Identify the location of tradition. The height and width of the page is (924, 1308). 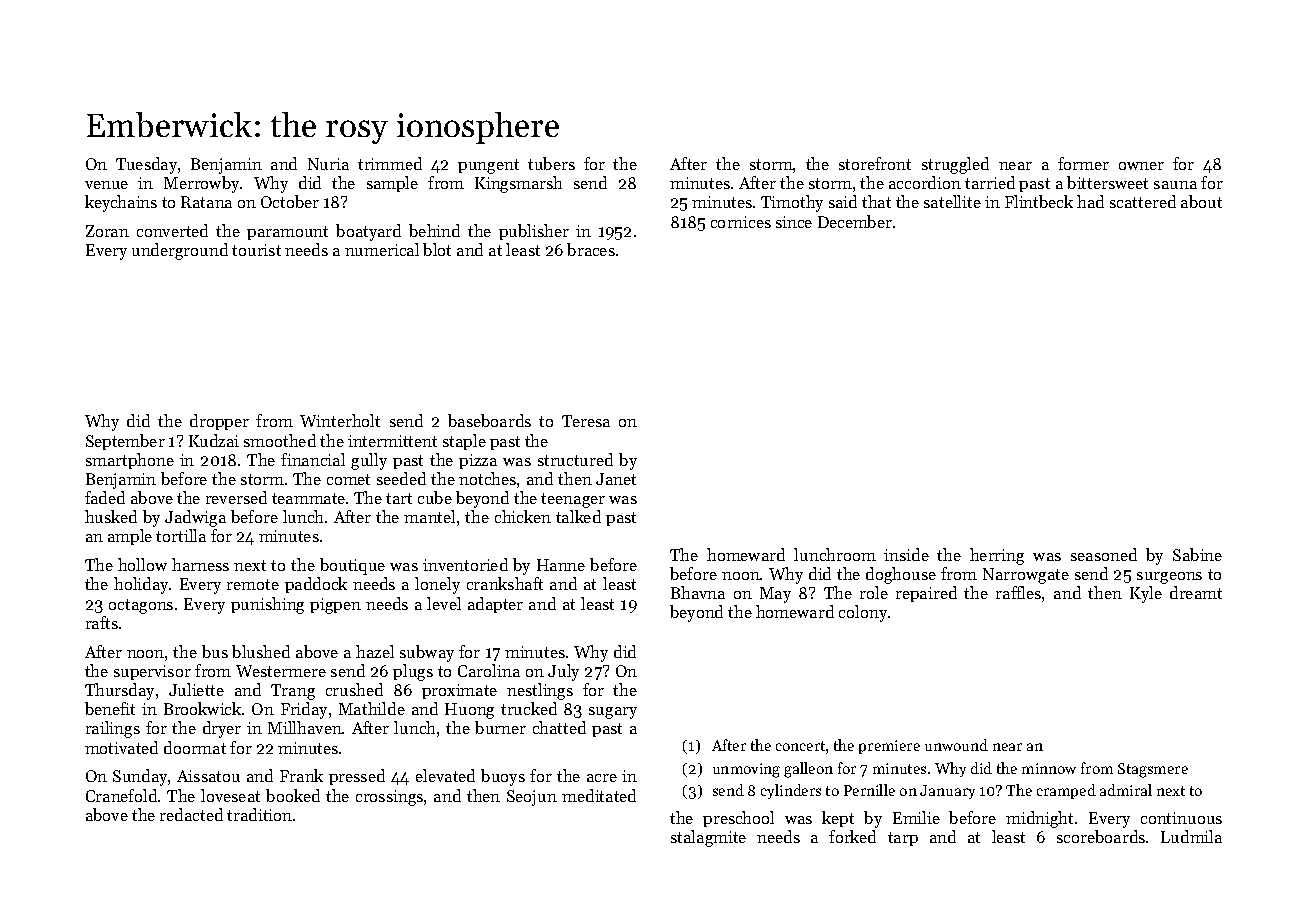
(259, 814).
